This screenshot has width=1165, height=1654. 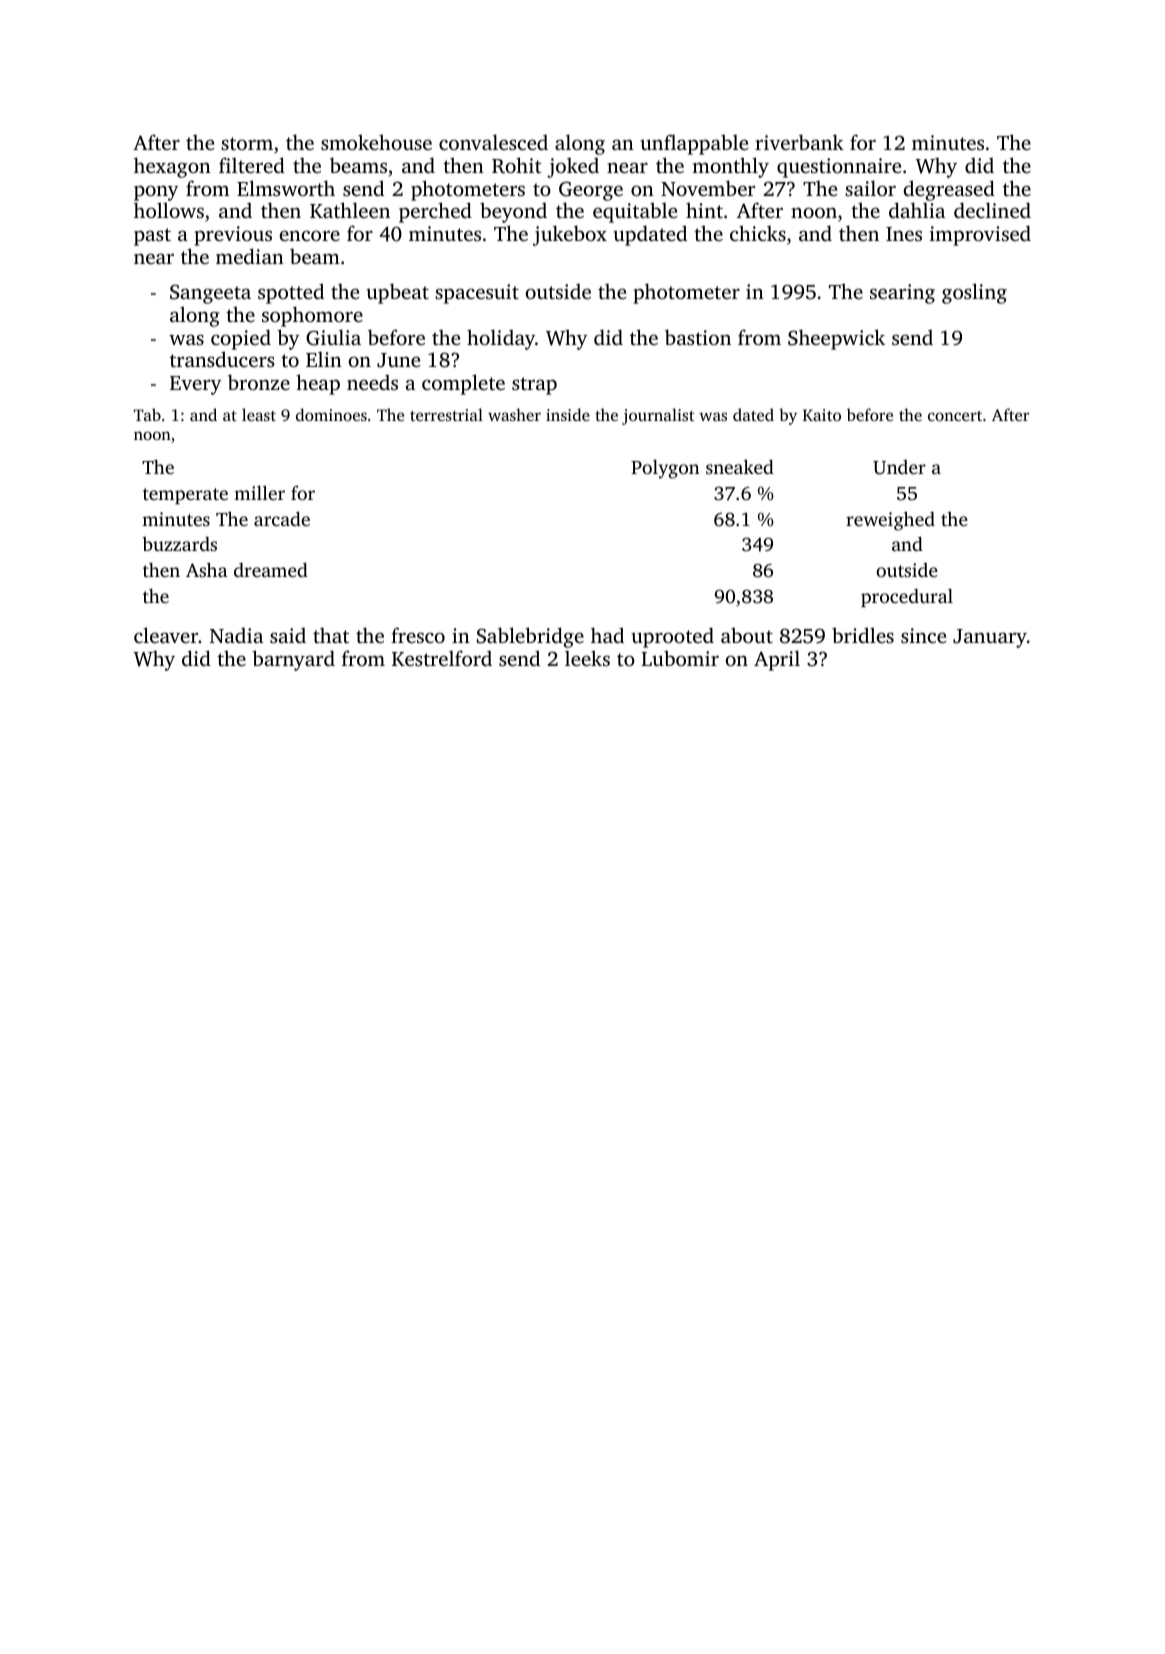 I want to click on strap, so click(x=534, y=386).
